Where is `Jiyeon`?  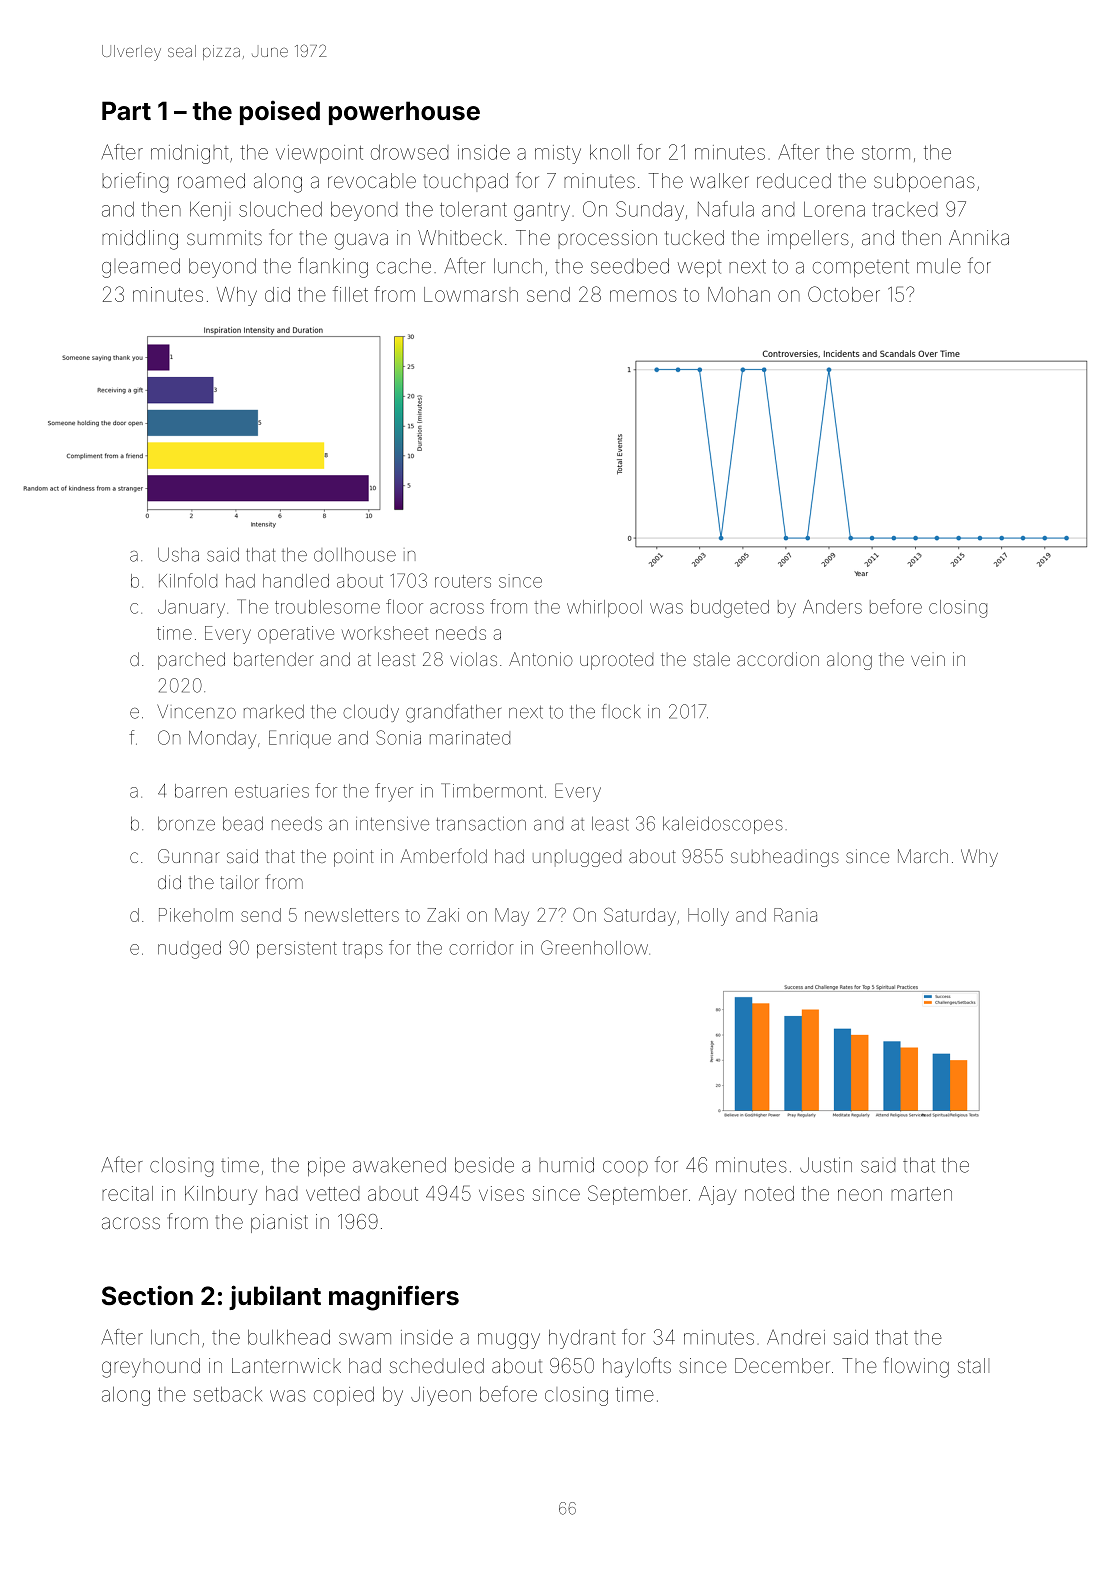
Jiyeon is located at coordinates (441, 1396).
